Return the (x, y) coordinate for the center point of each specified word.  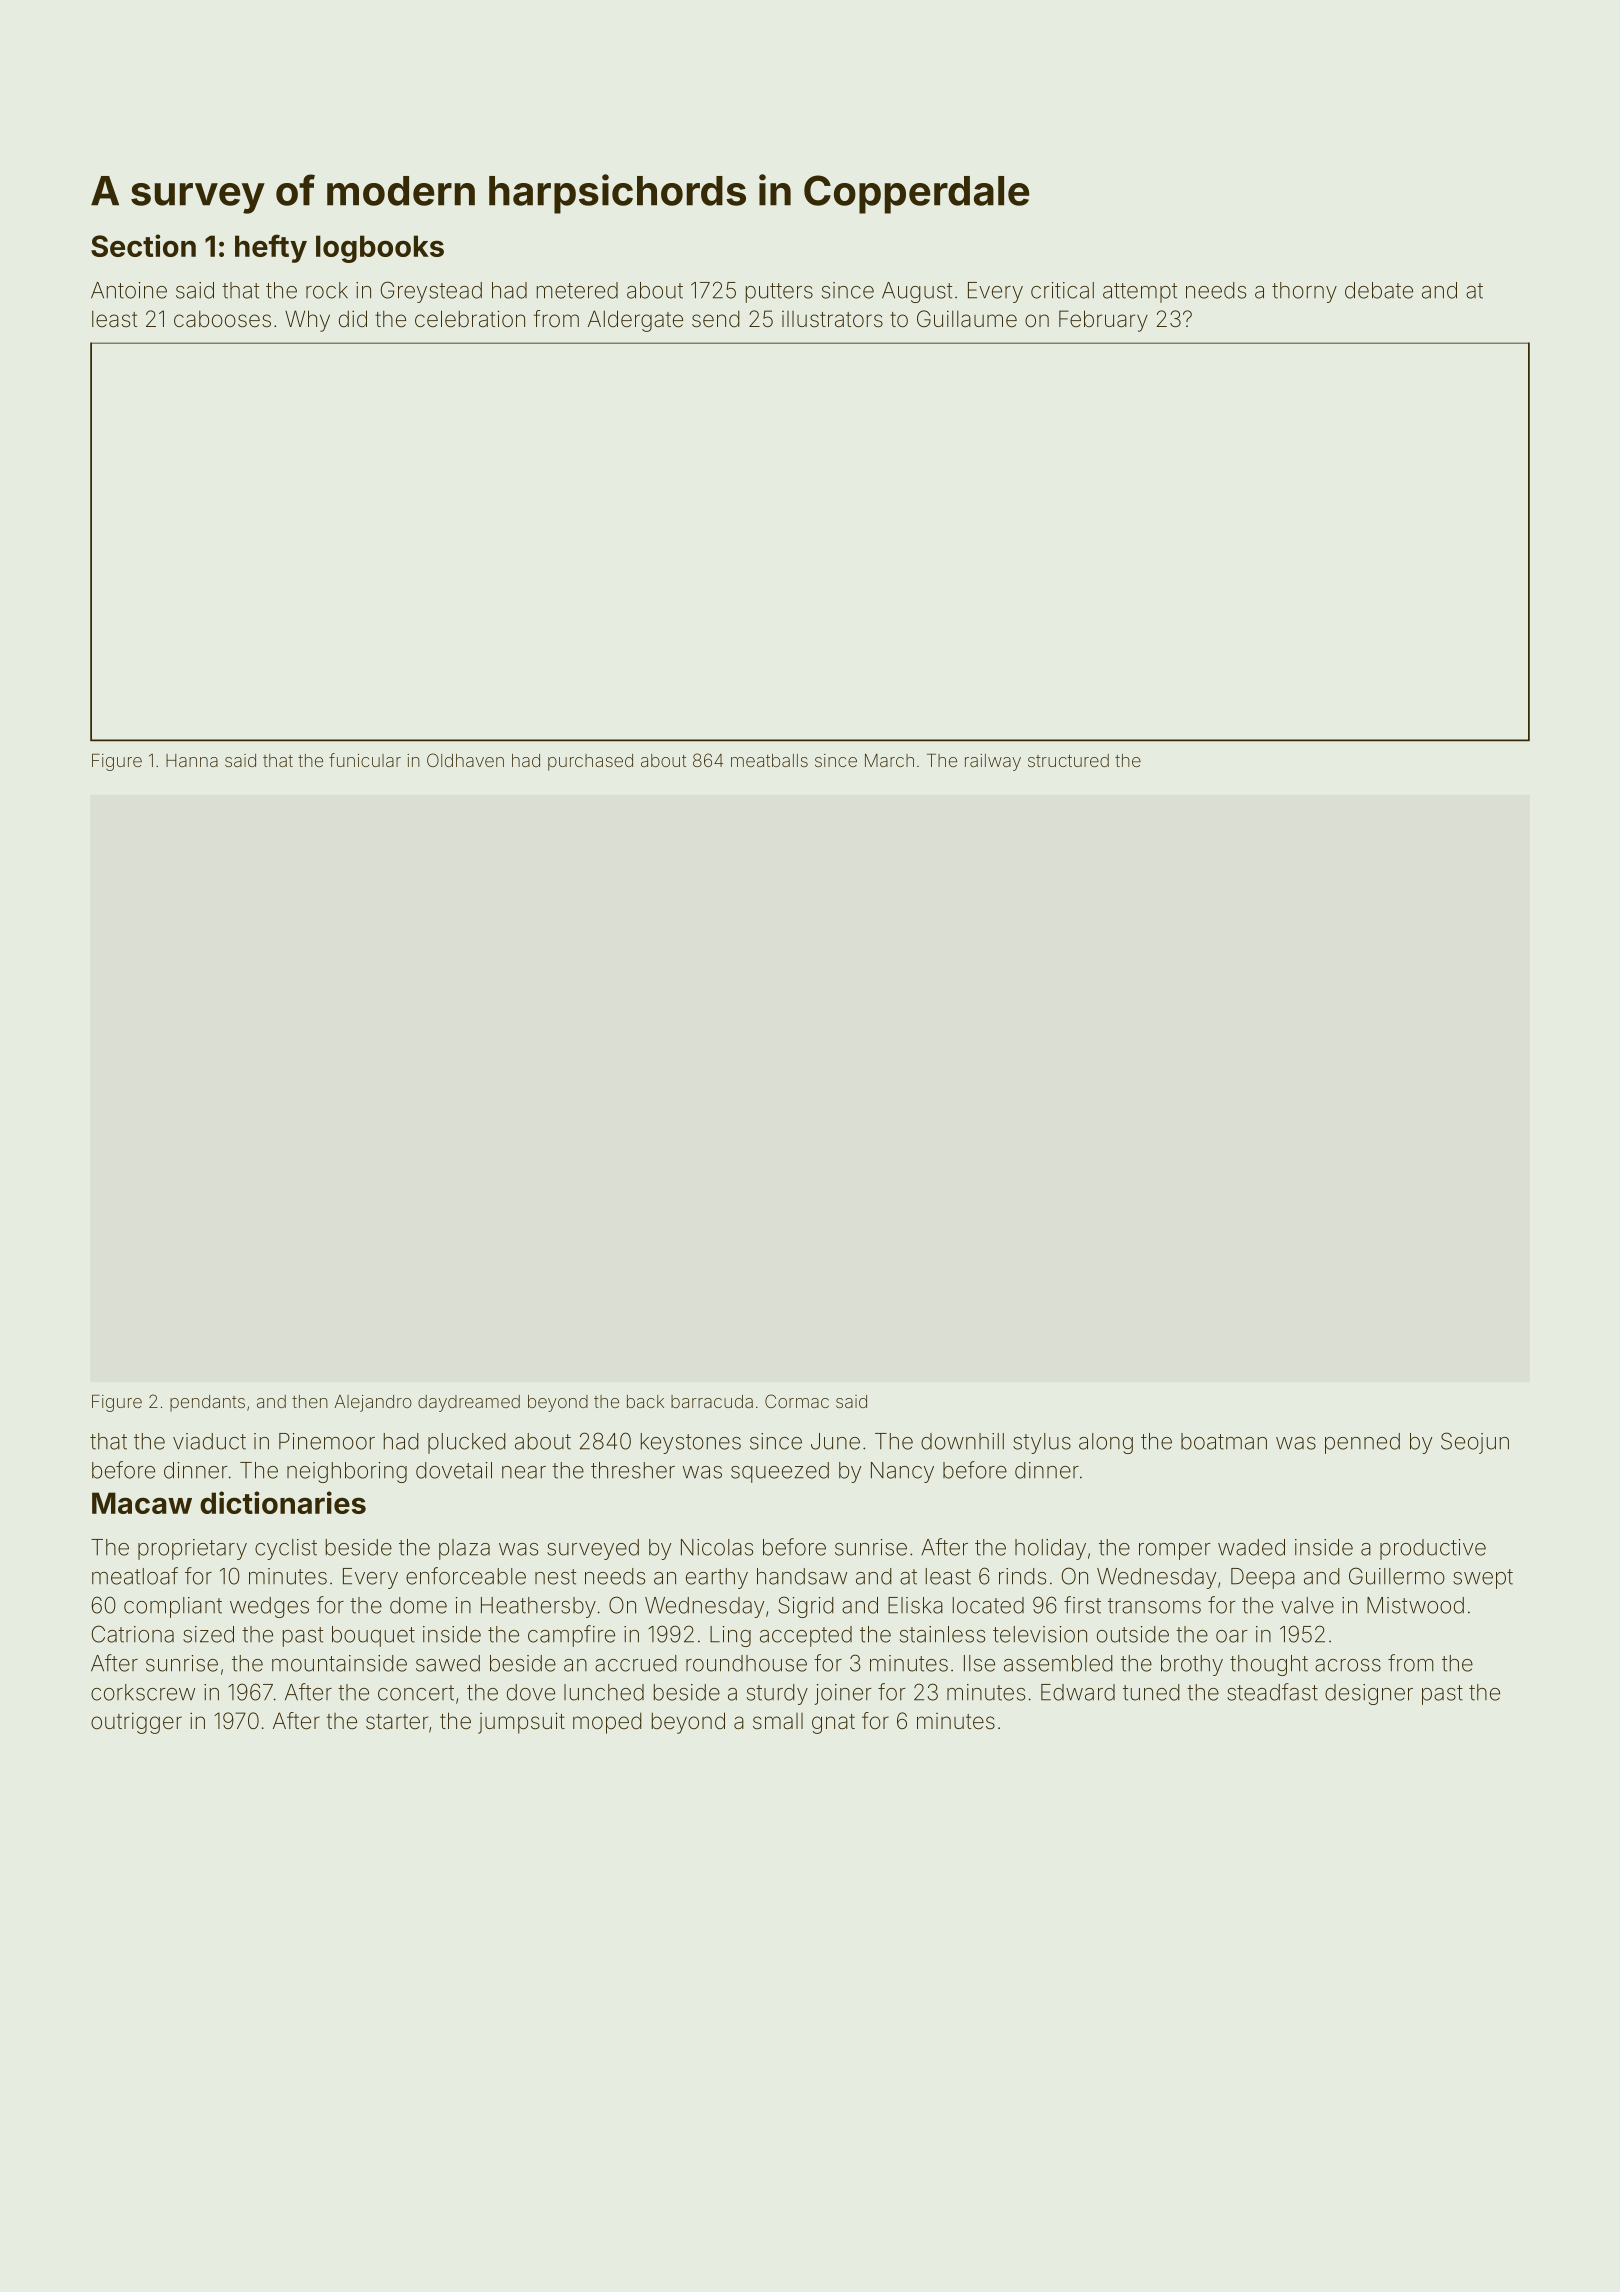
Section (143, 245)
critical (1062, 290)
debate (1379, 290)
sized (208, 1634)
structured (1068, 760)
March (889, 760)
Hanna (192, 760)
